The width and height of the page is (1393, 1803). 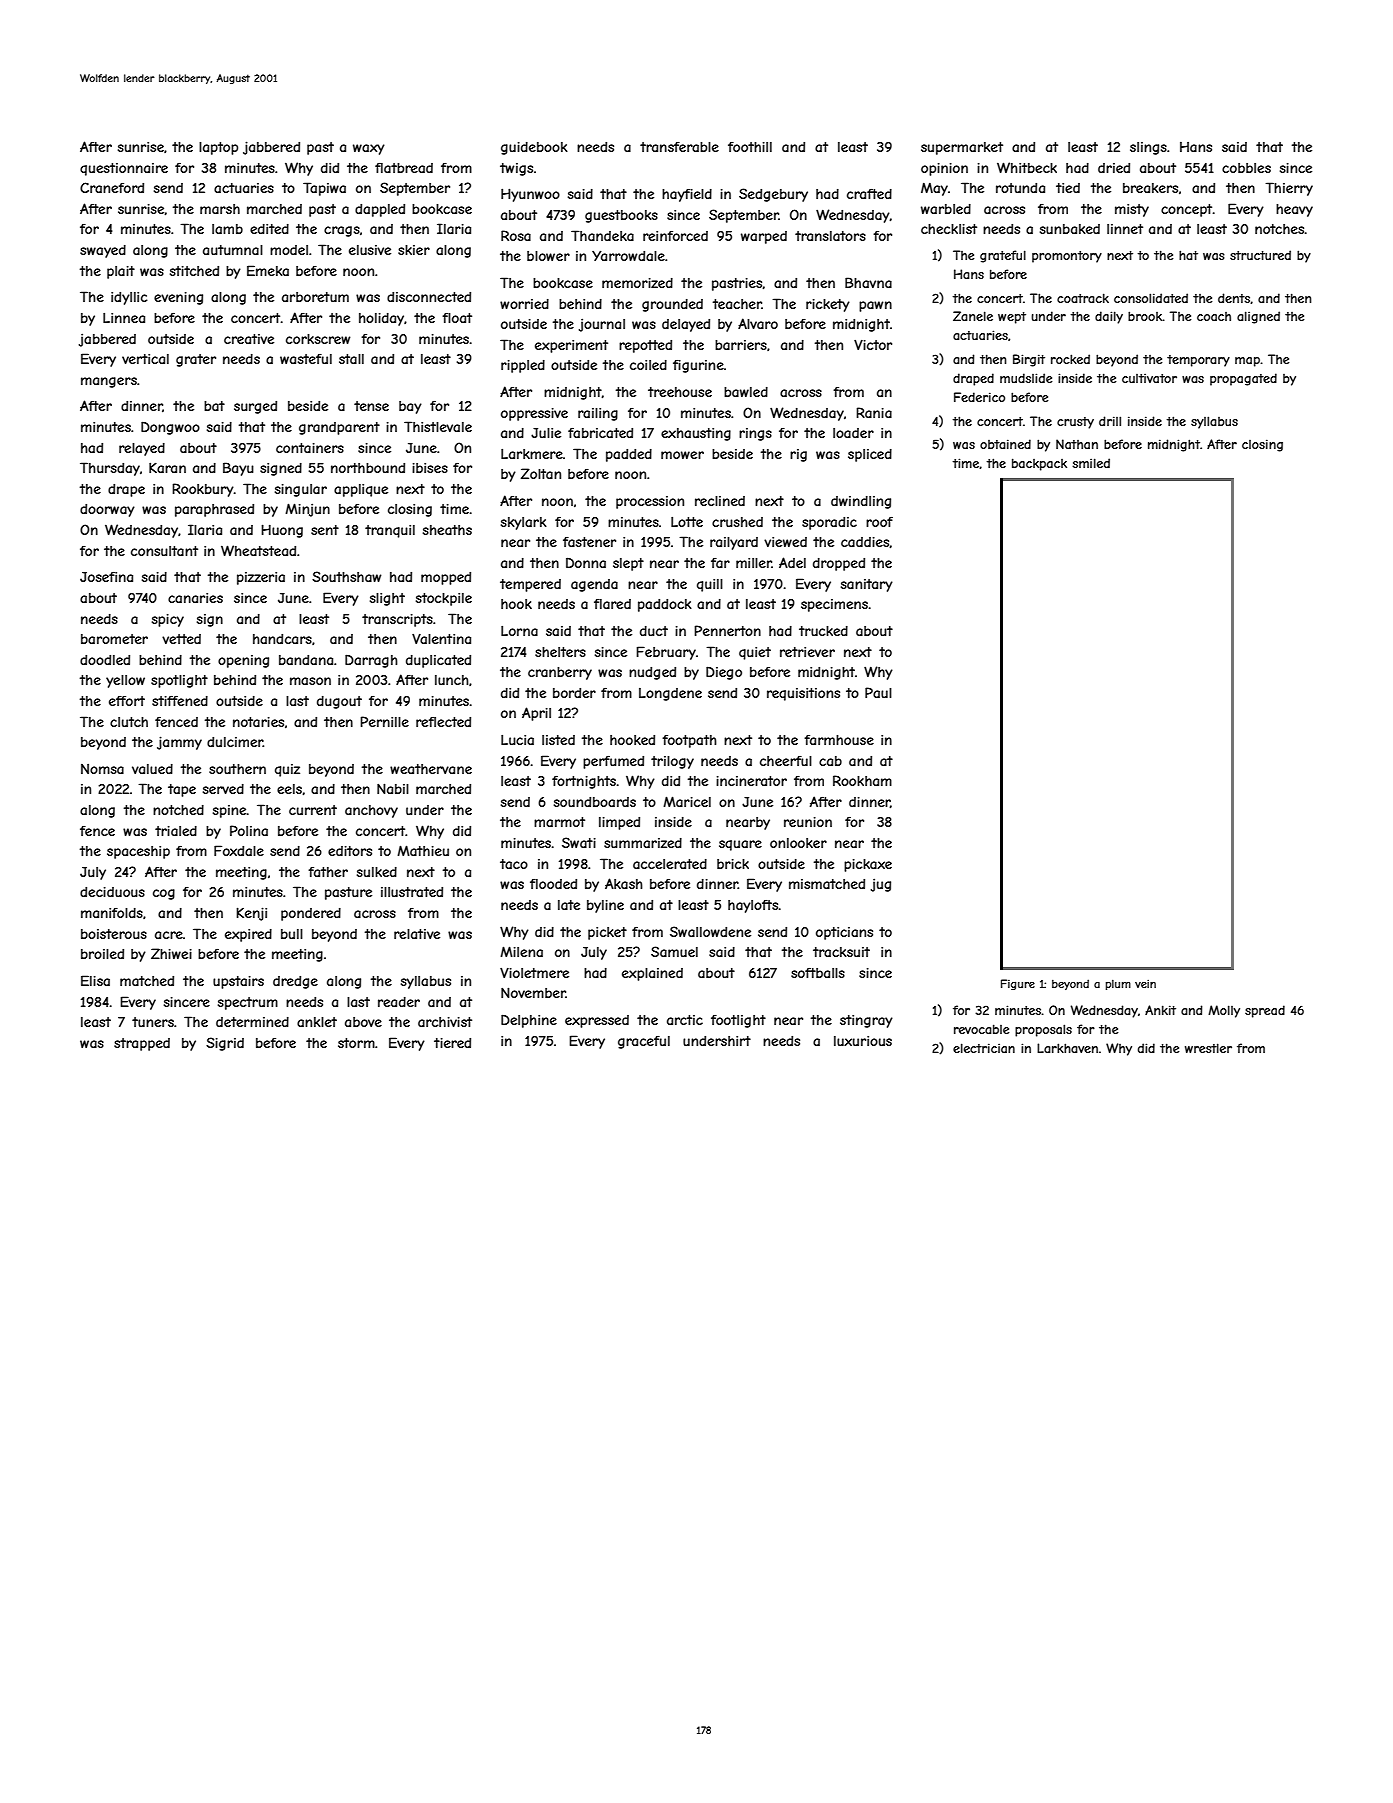 I want to click on mudslide, so click(x=1026, y=378).
